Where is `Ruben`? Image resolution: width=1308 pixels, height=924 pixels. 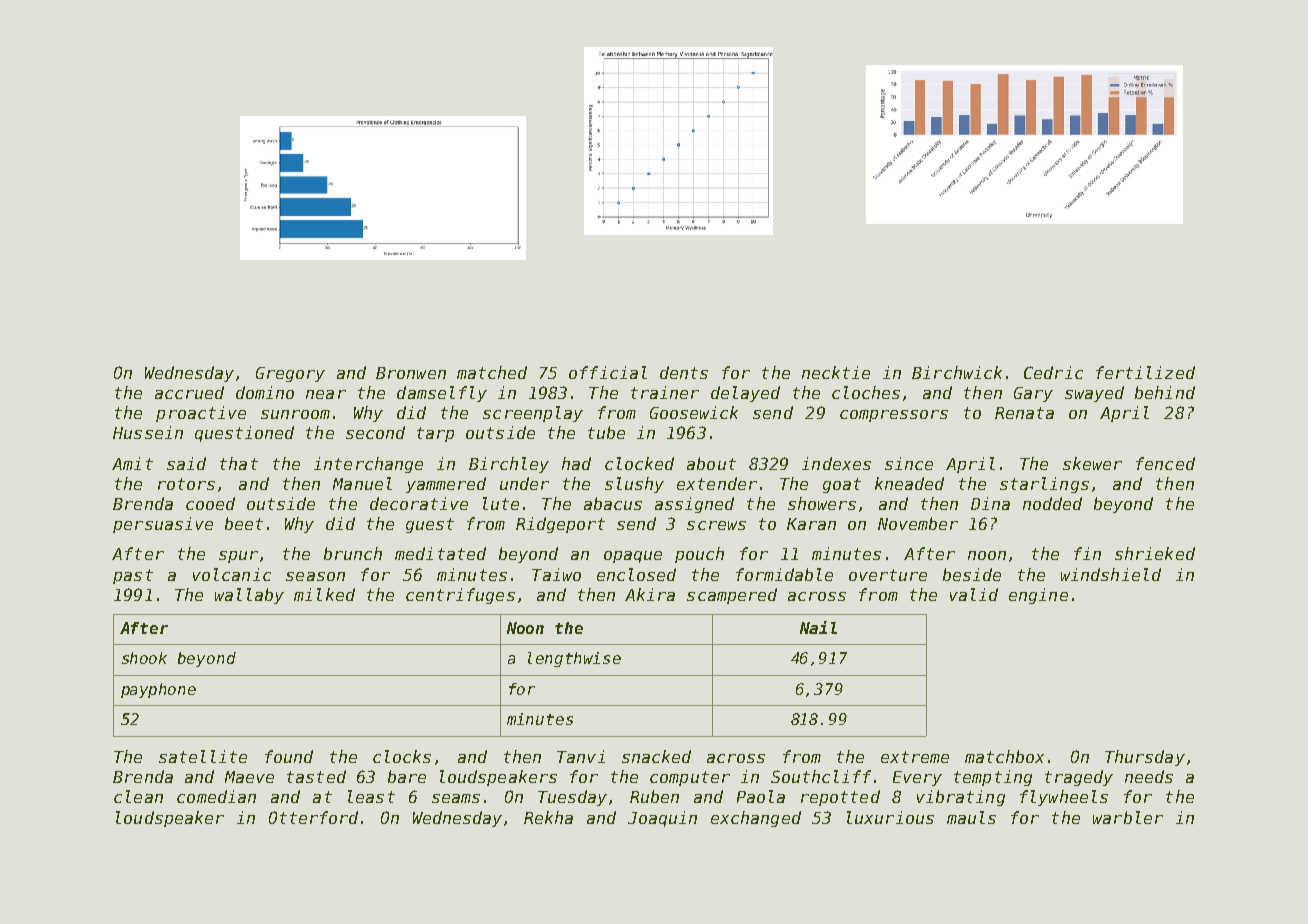
Ruben is located at coordinates (654, 796).
